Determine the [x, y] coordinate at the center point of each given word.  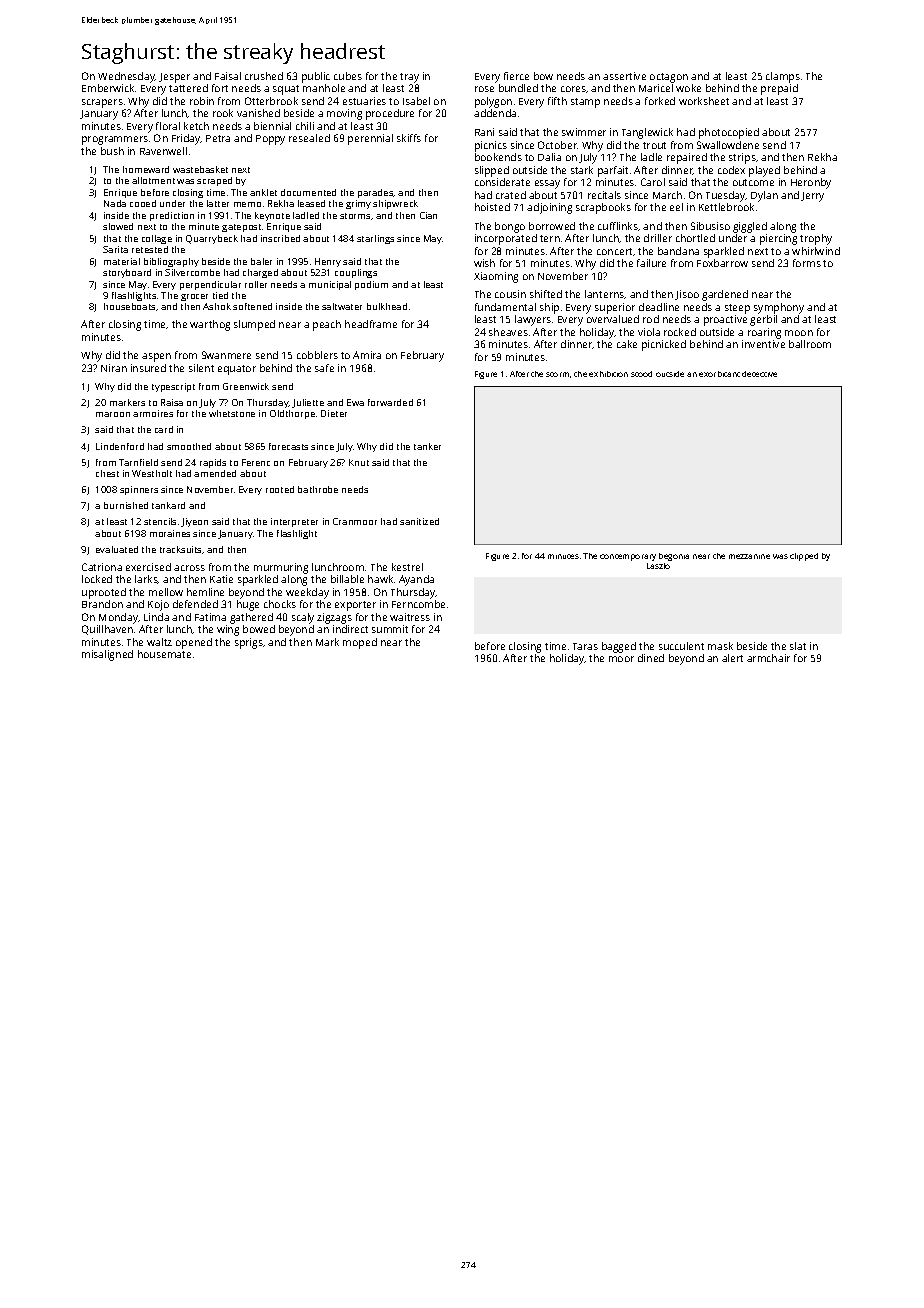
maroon [113, 414]
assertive [624, 76]
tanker [427, 446]
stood [641, 374]
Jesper [174, 78]
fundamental [505, 307]
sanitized [419, 521]
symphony [779, 308]
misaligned [107, 655]
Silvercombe [192, 272]
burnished [126, 505]
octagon [669, 78]
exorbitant [719, 374]
